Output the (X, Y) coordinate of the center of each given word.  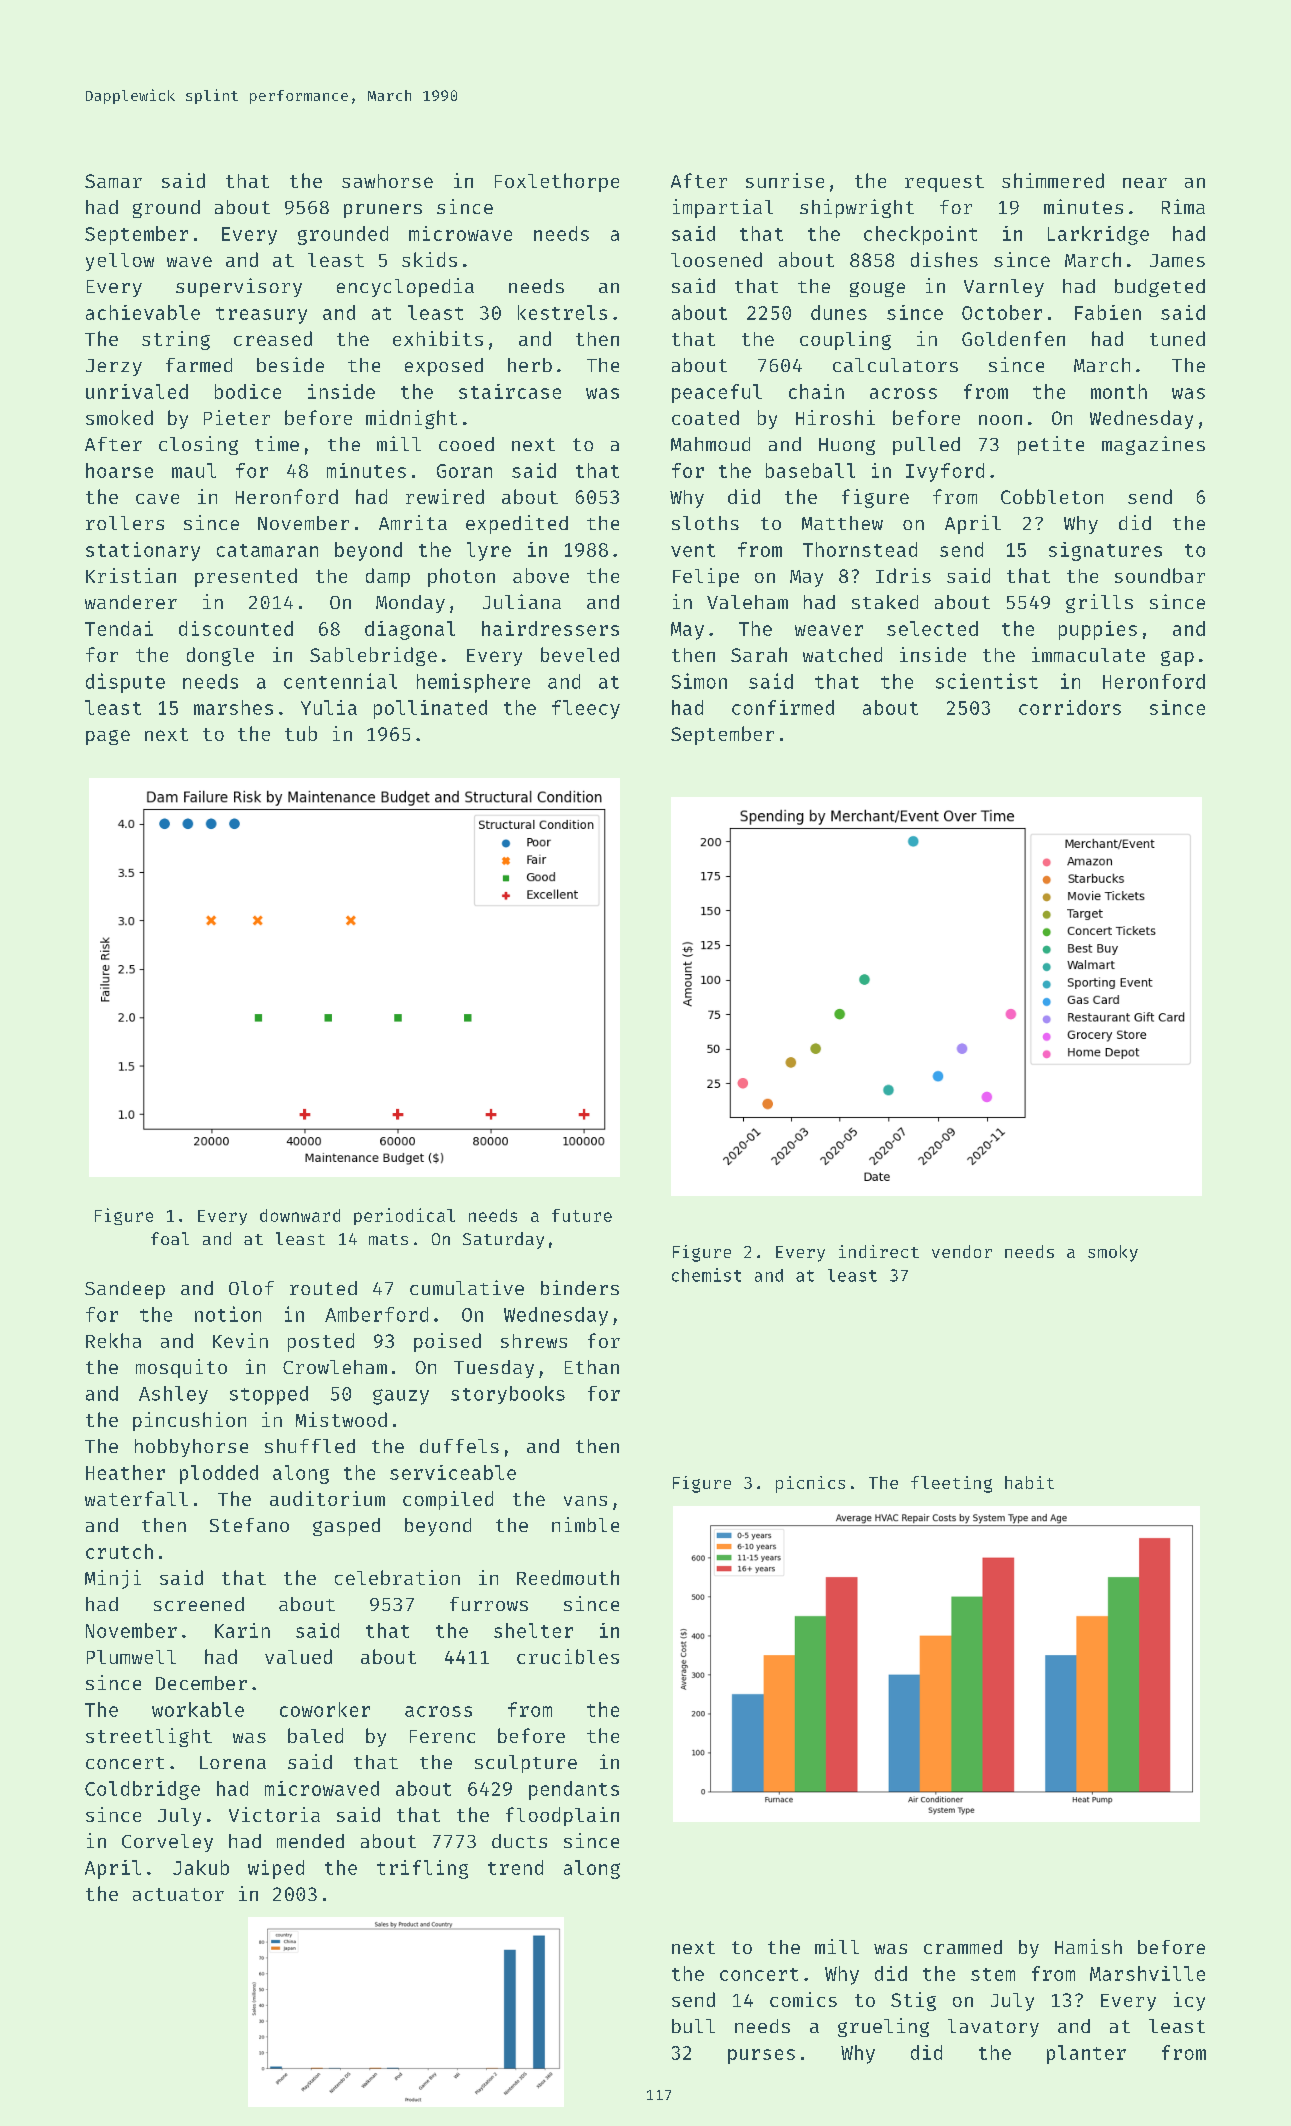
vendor (962, 1251)
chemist (706, 1275)
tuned (1177, 338)
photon (461, 577)
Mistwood (341, 1419)
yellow (120, 262)
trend (515, 1867)
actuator (178, 1894)
